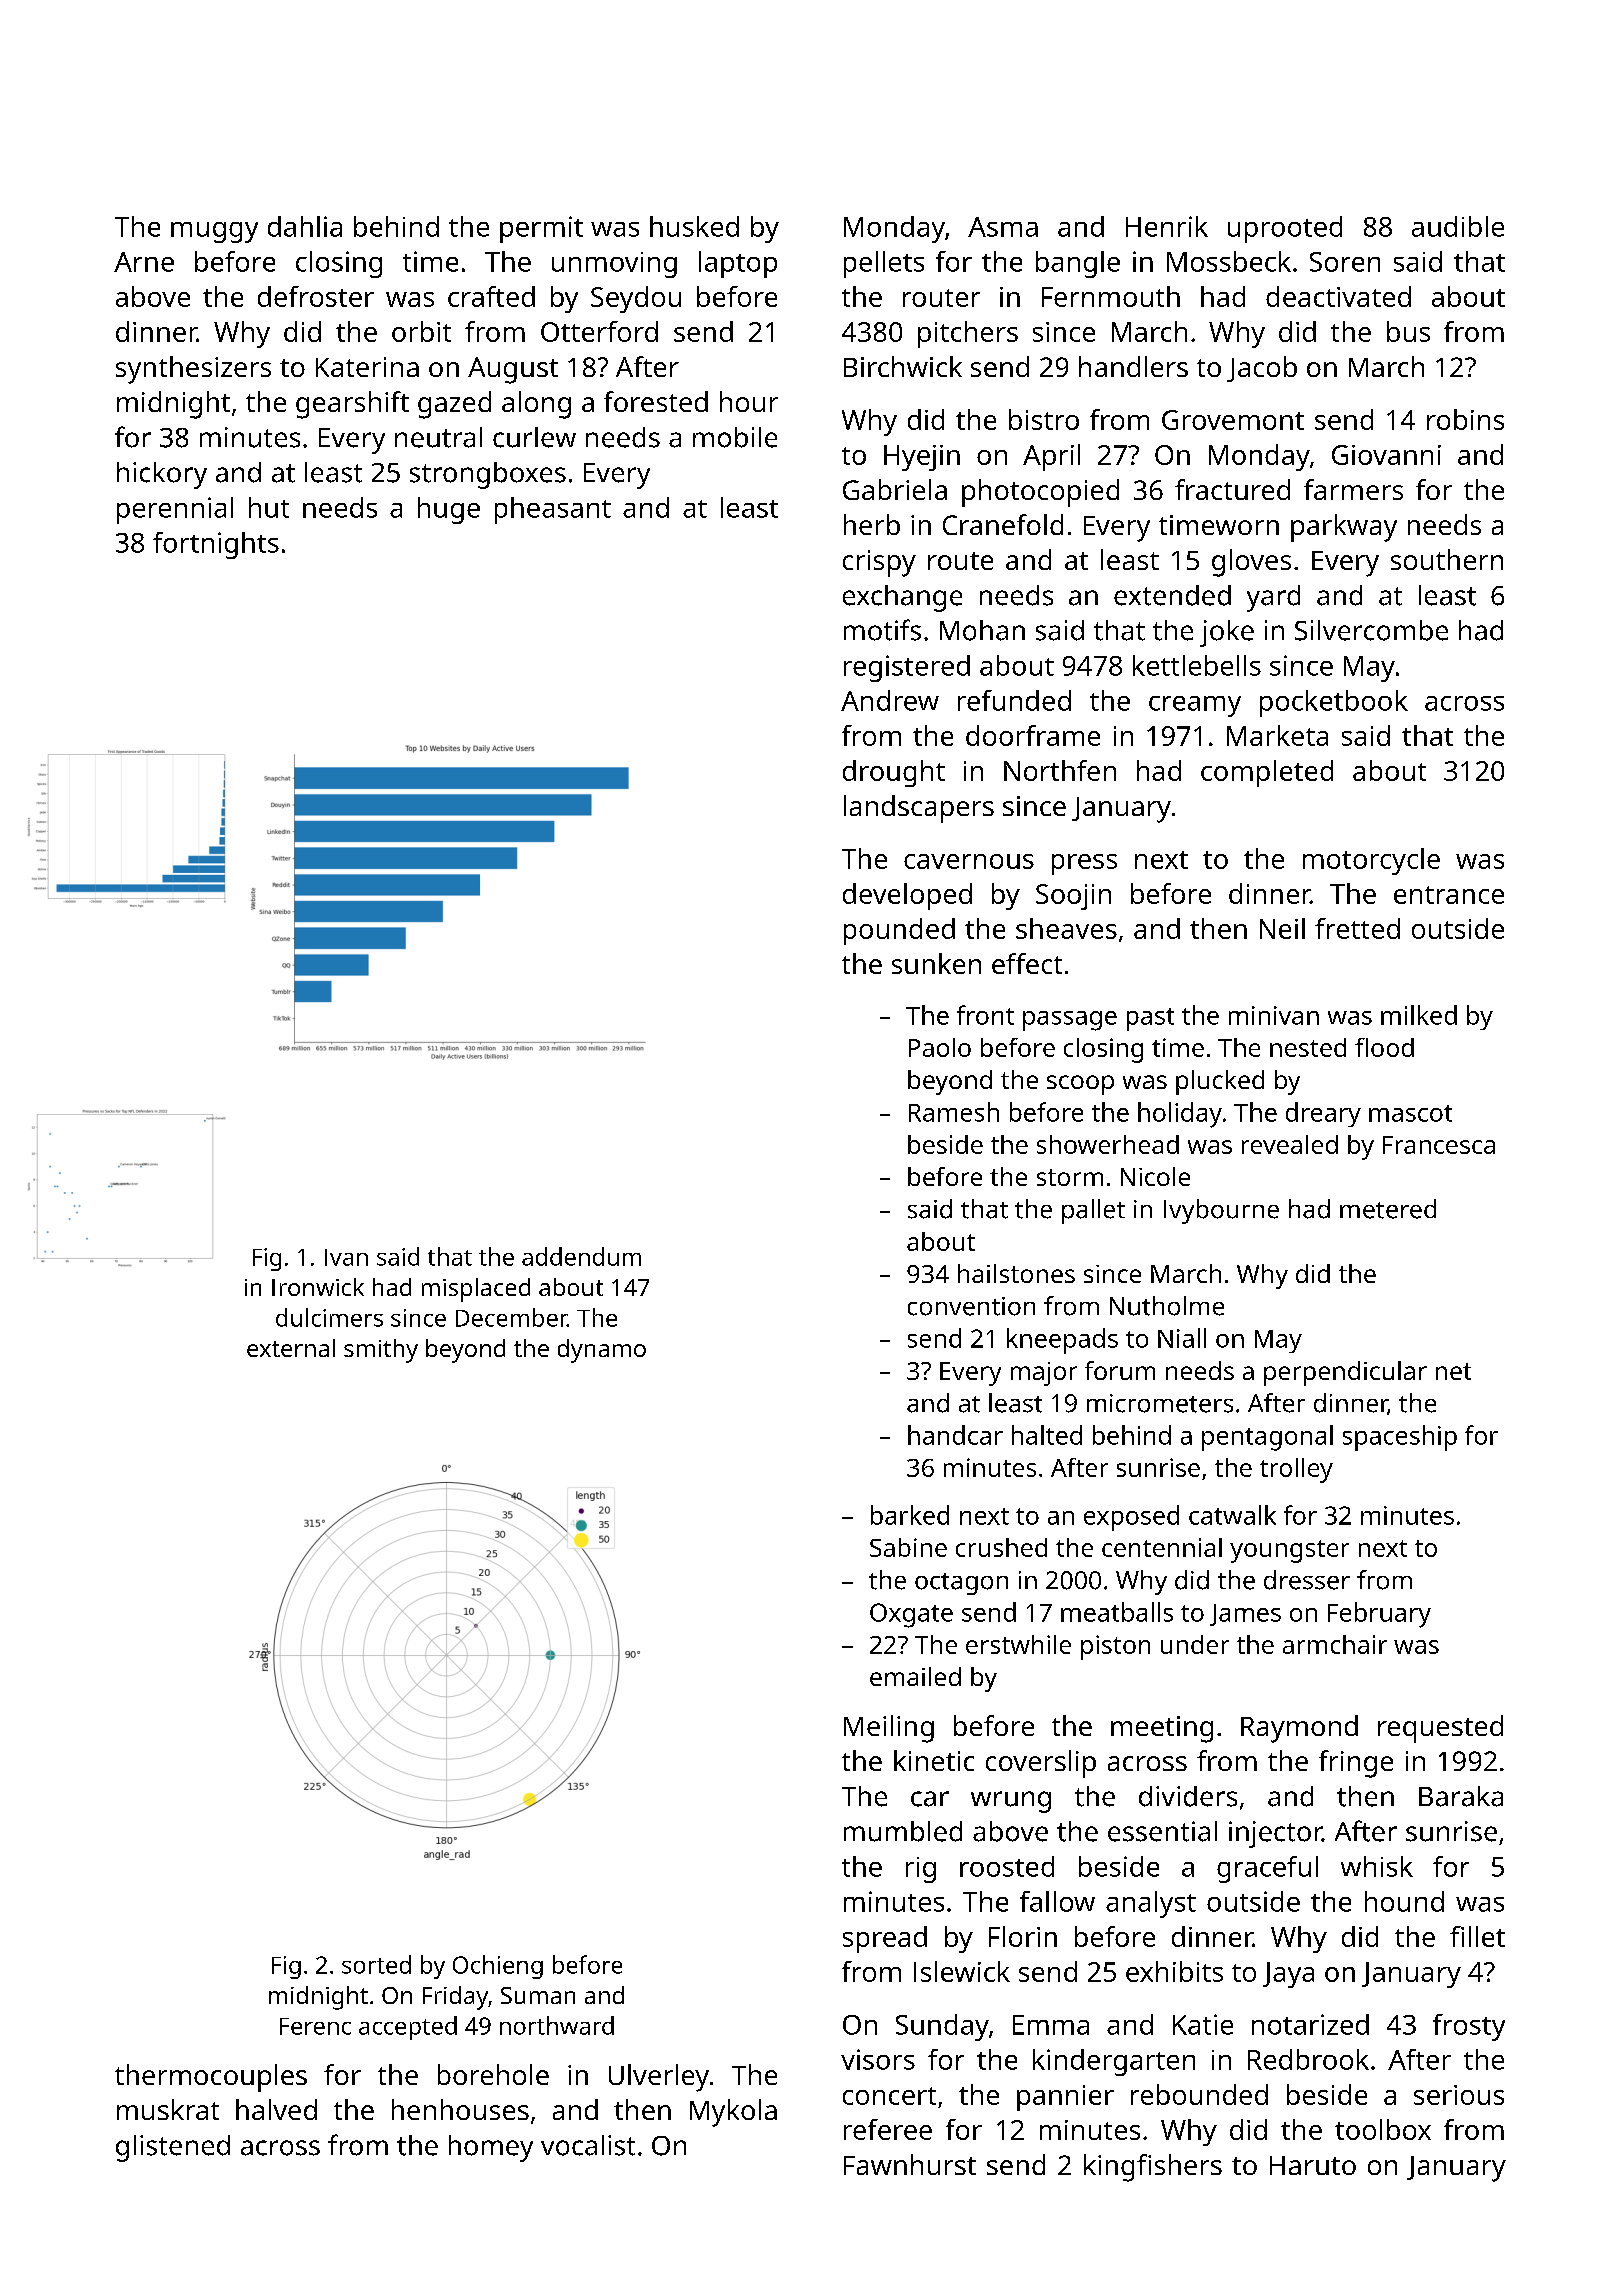 The image size is (1620, 2292). Describe the element at coordinates (173, 2148) in the page. I see `glistened` at that location.
